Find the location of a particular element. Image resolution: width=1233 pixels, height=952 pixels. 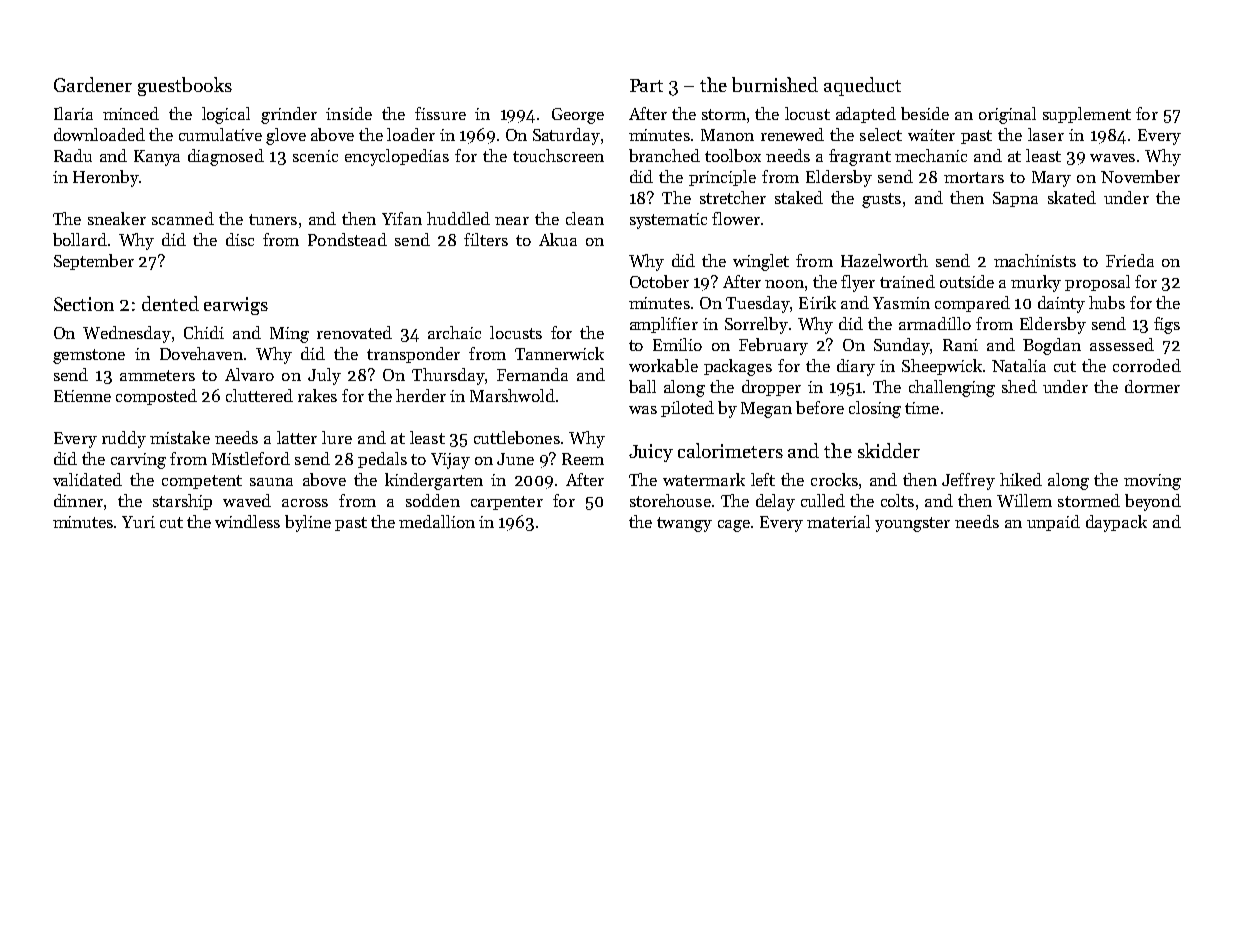

daypack is located at coordinates (1116, 523).
